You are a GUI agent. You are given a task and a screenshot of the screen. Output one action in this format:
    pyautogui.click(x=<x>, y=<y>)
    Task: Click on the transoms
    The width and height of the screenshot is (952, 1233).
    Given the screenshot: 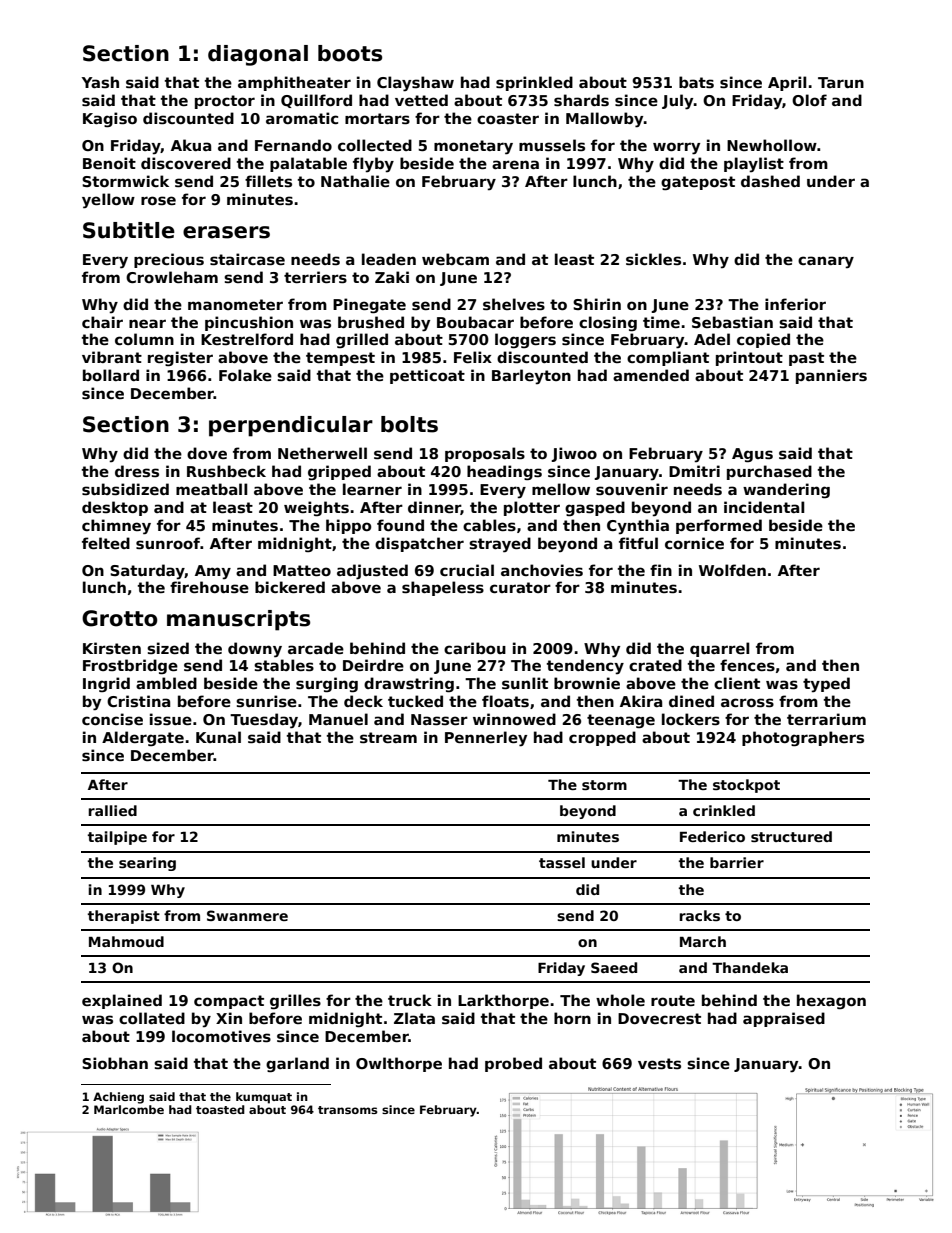 What is the action you would take?
    pyautogui.click(x=348, y=1110)
